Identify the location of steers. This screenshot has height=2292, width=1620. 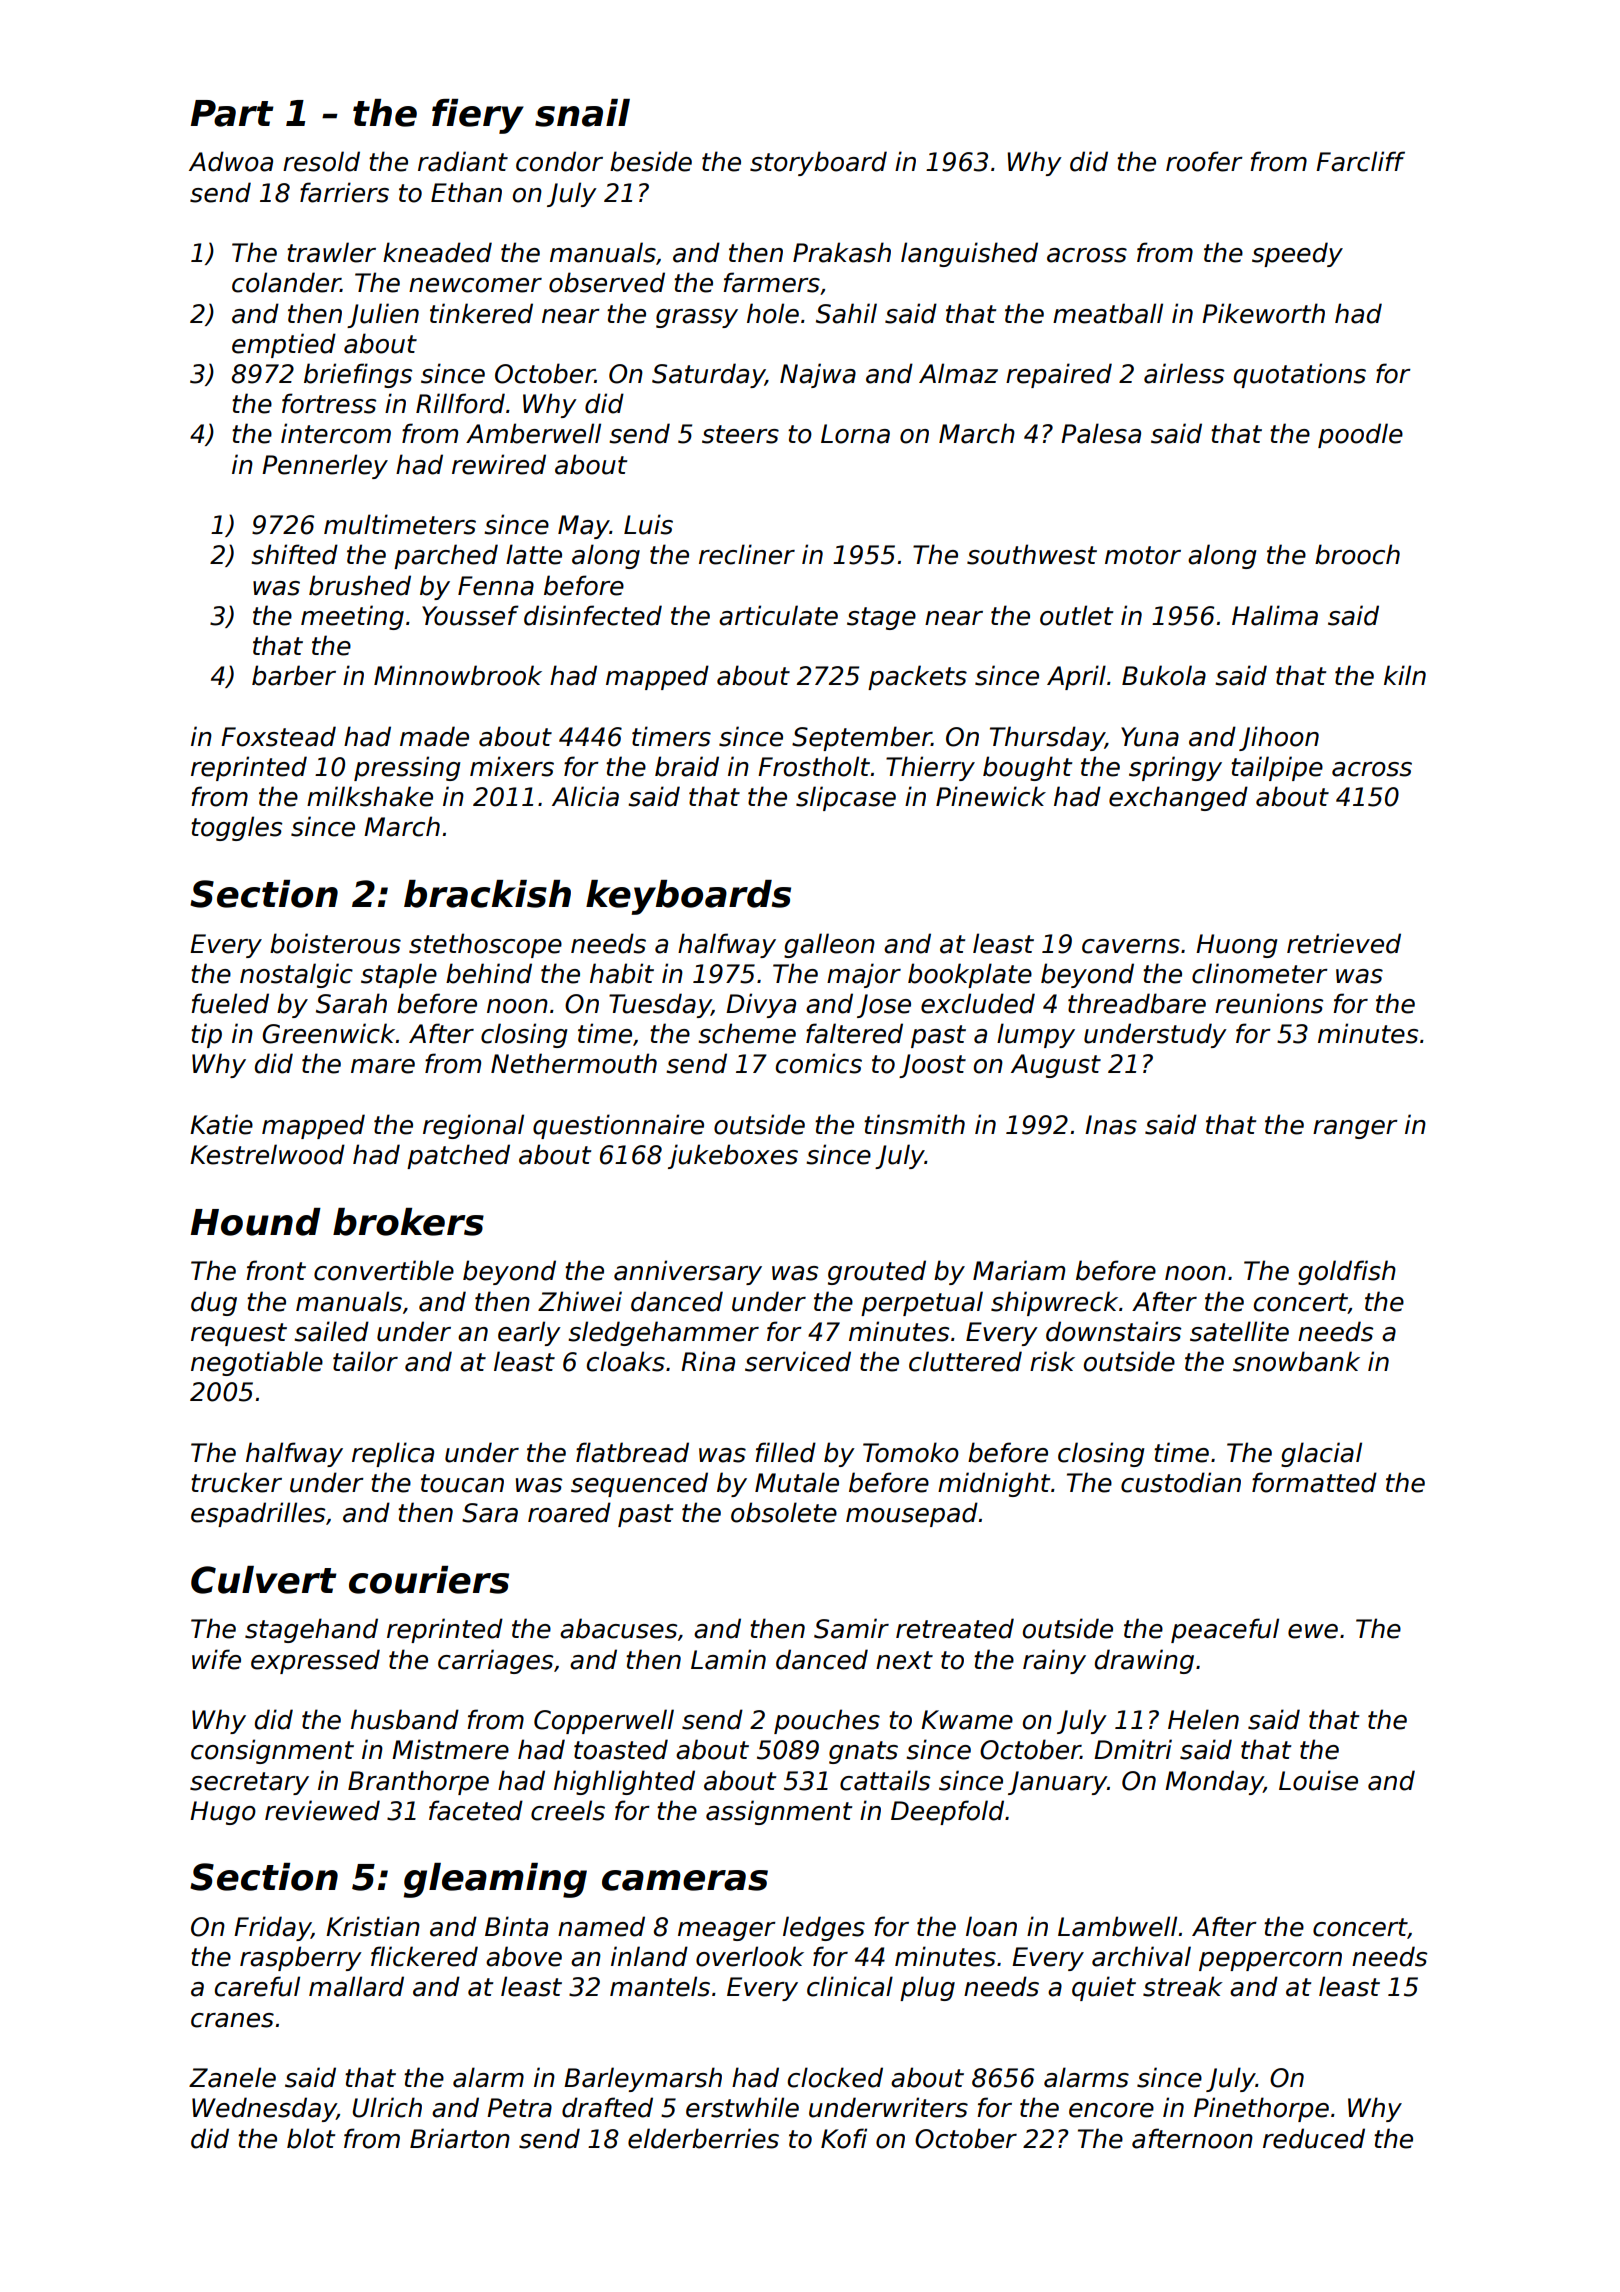
(740, 434).
